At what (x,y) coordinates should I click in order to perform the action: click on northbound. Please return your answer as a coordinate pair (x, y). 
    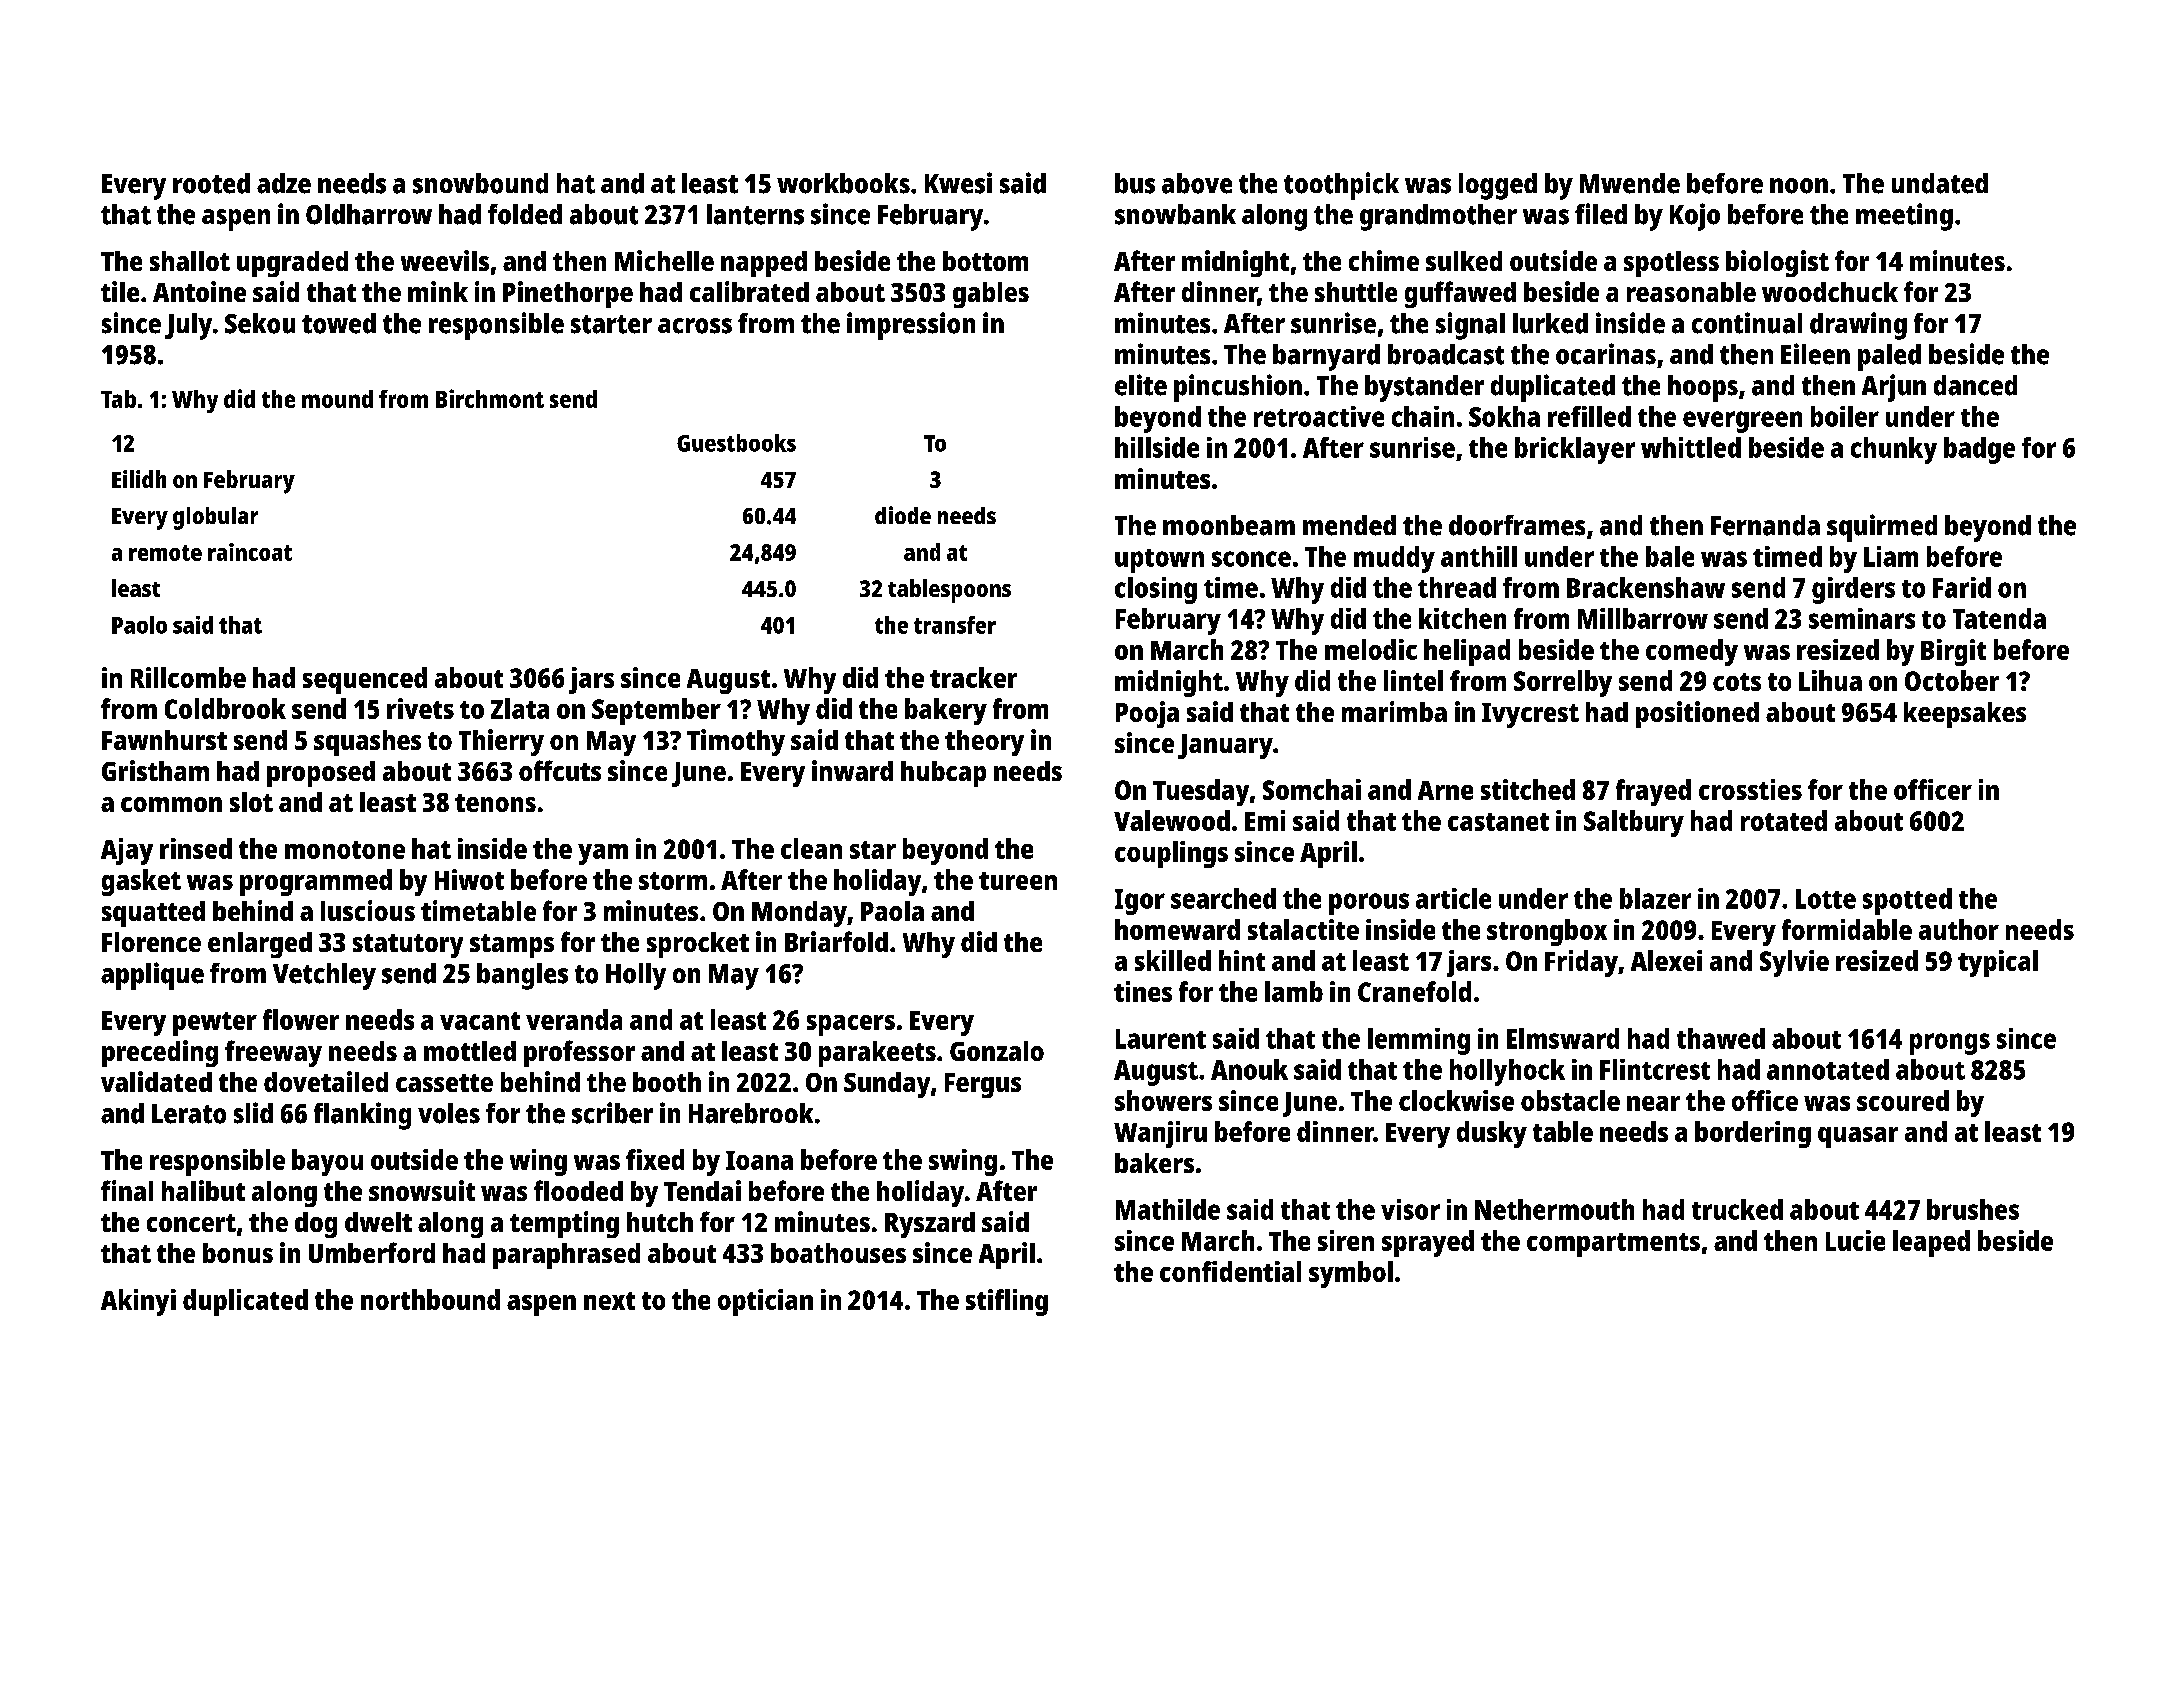
    Looking at the image, I should click on (430, 1299).
